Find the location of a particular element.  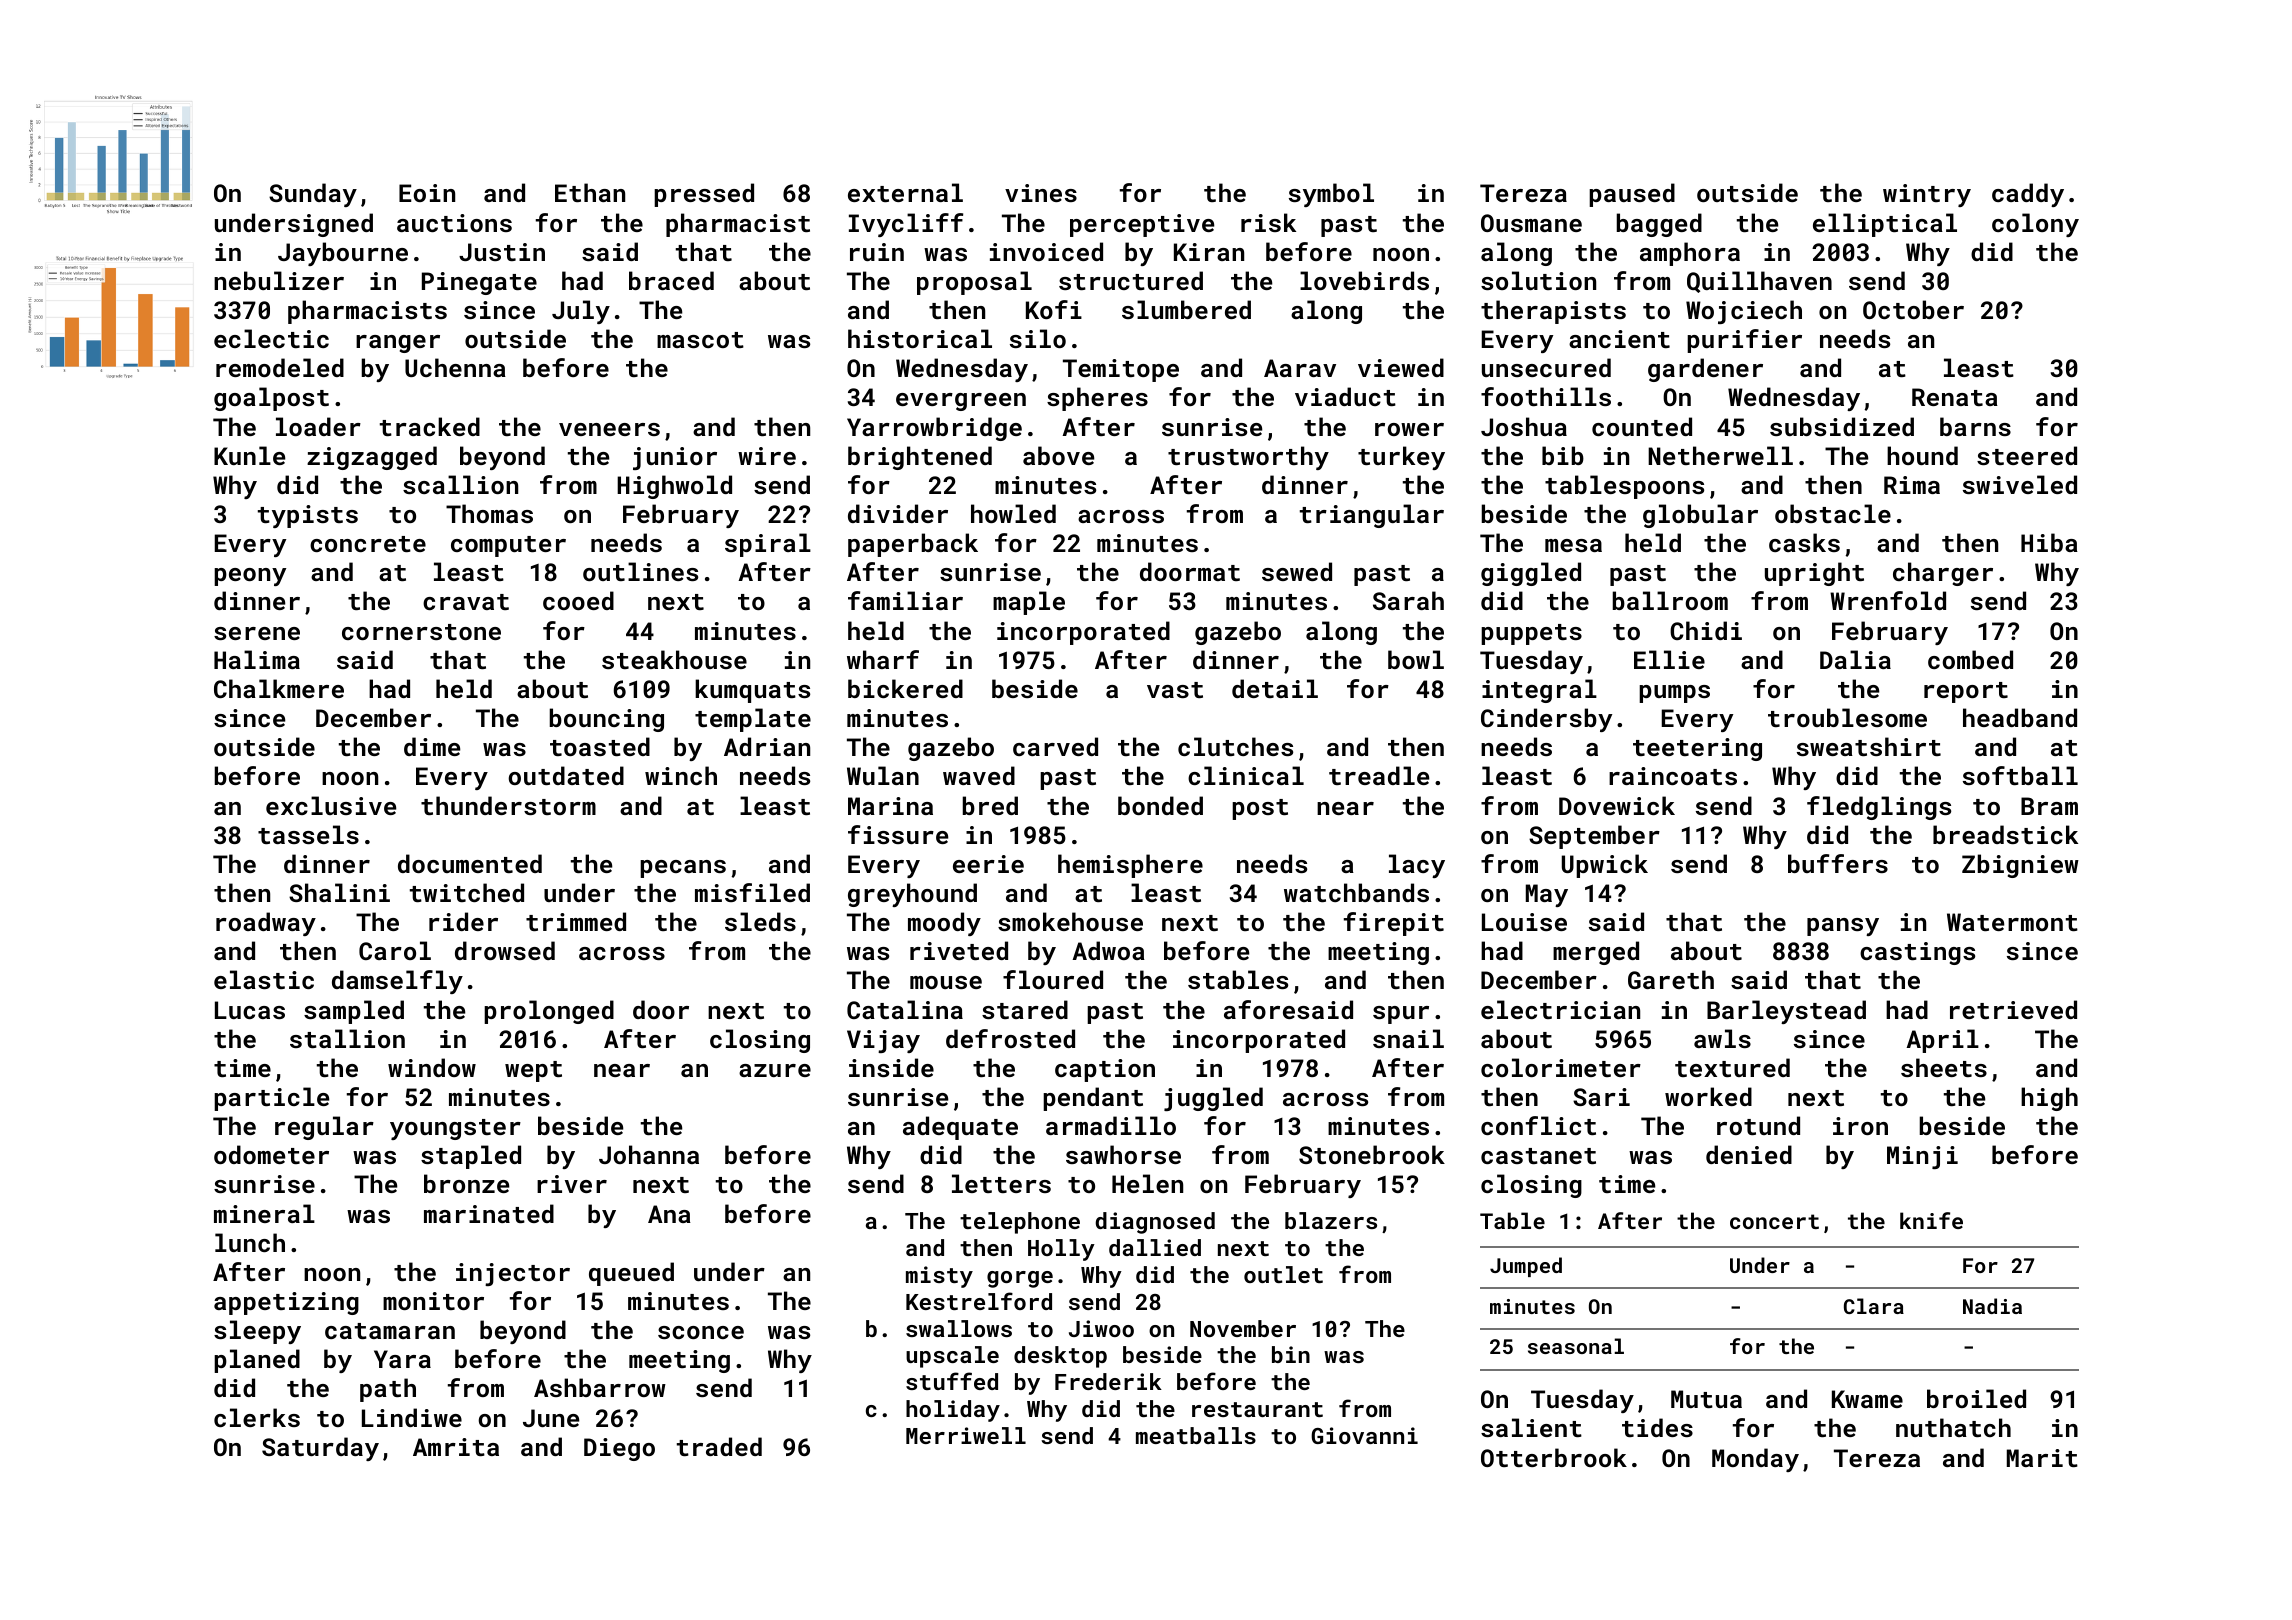

catamaran is located at coordinates (390, 1331).
